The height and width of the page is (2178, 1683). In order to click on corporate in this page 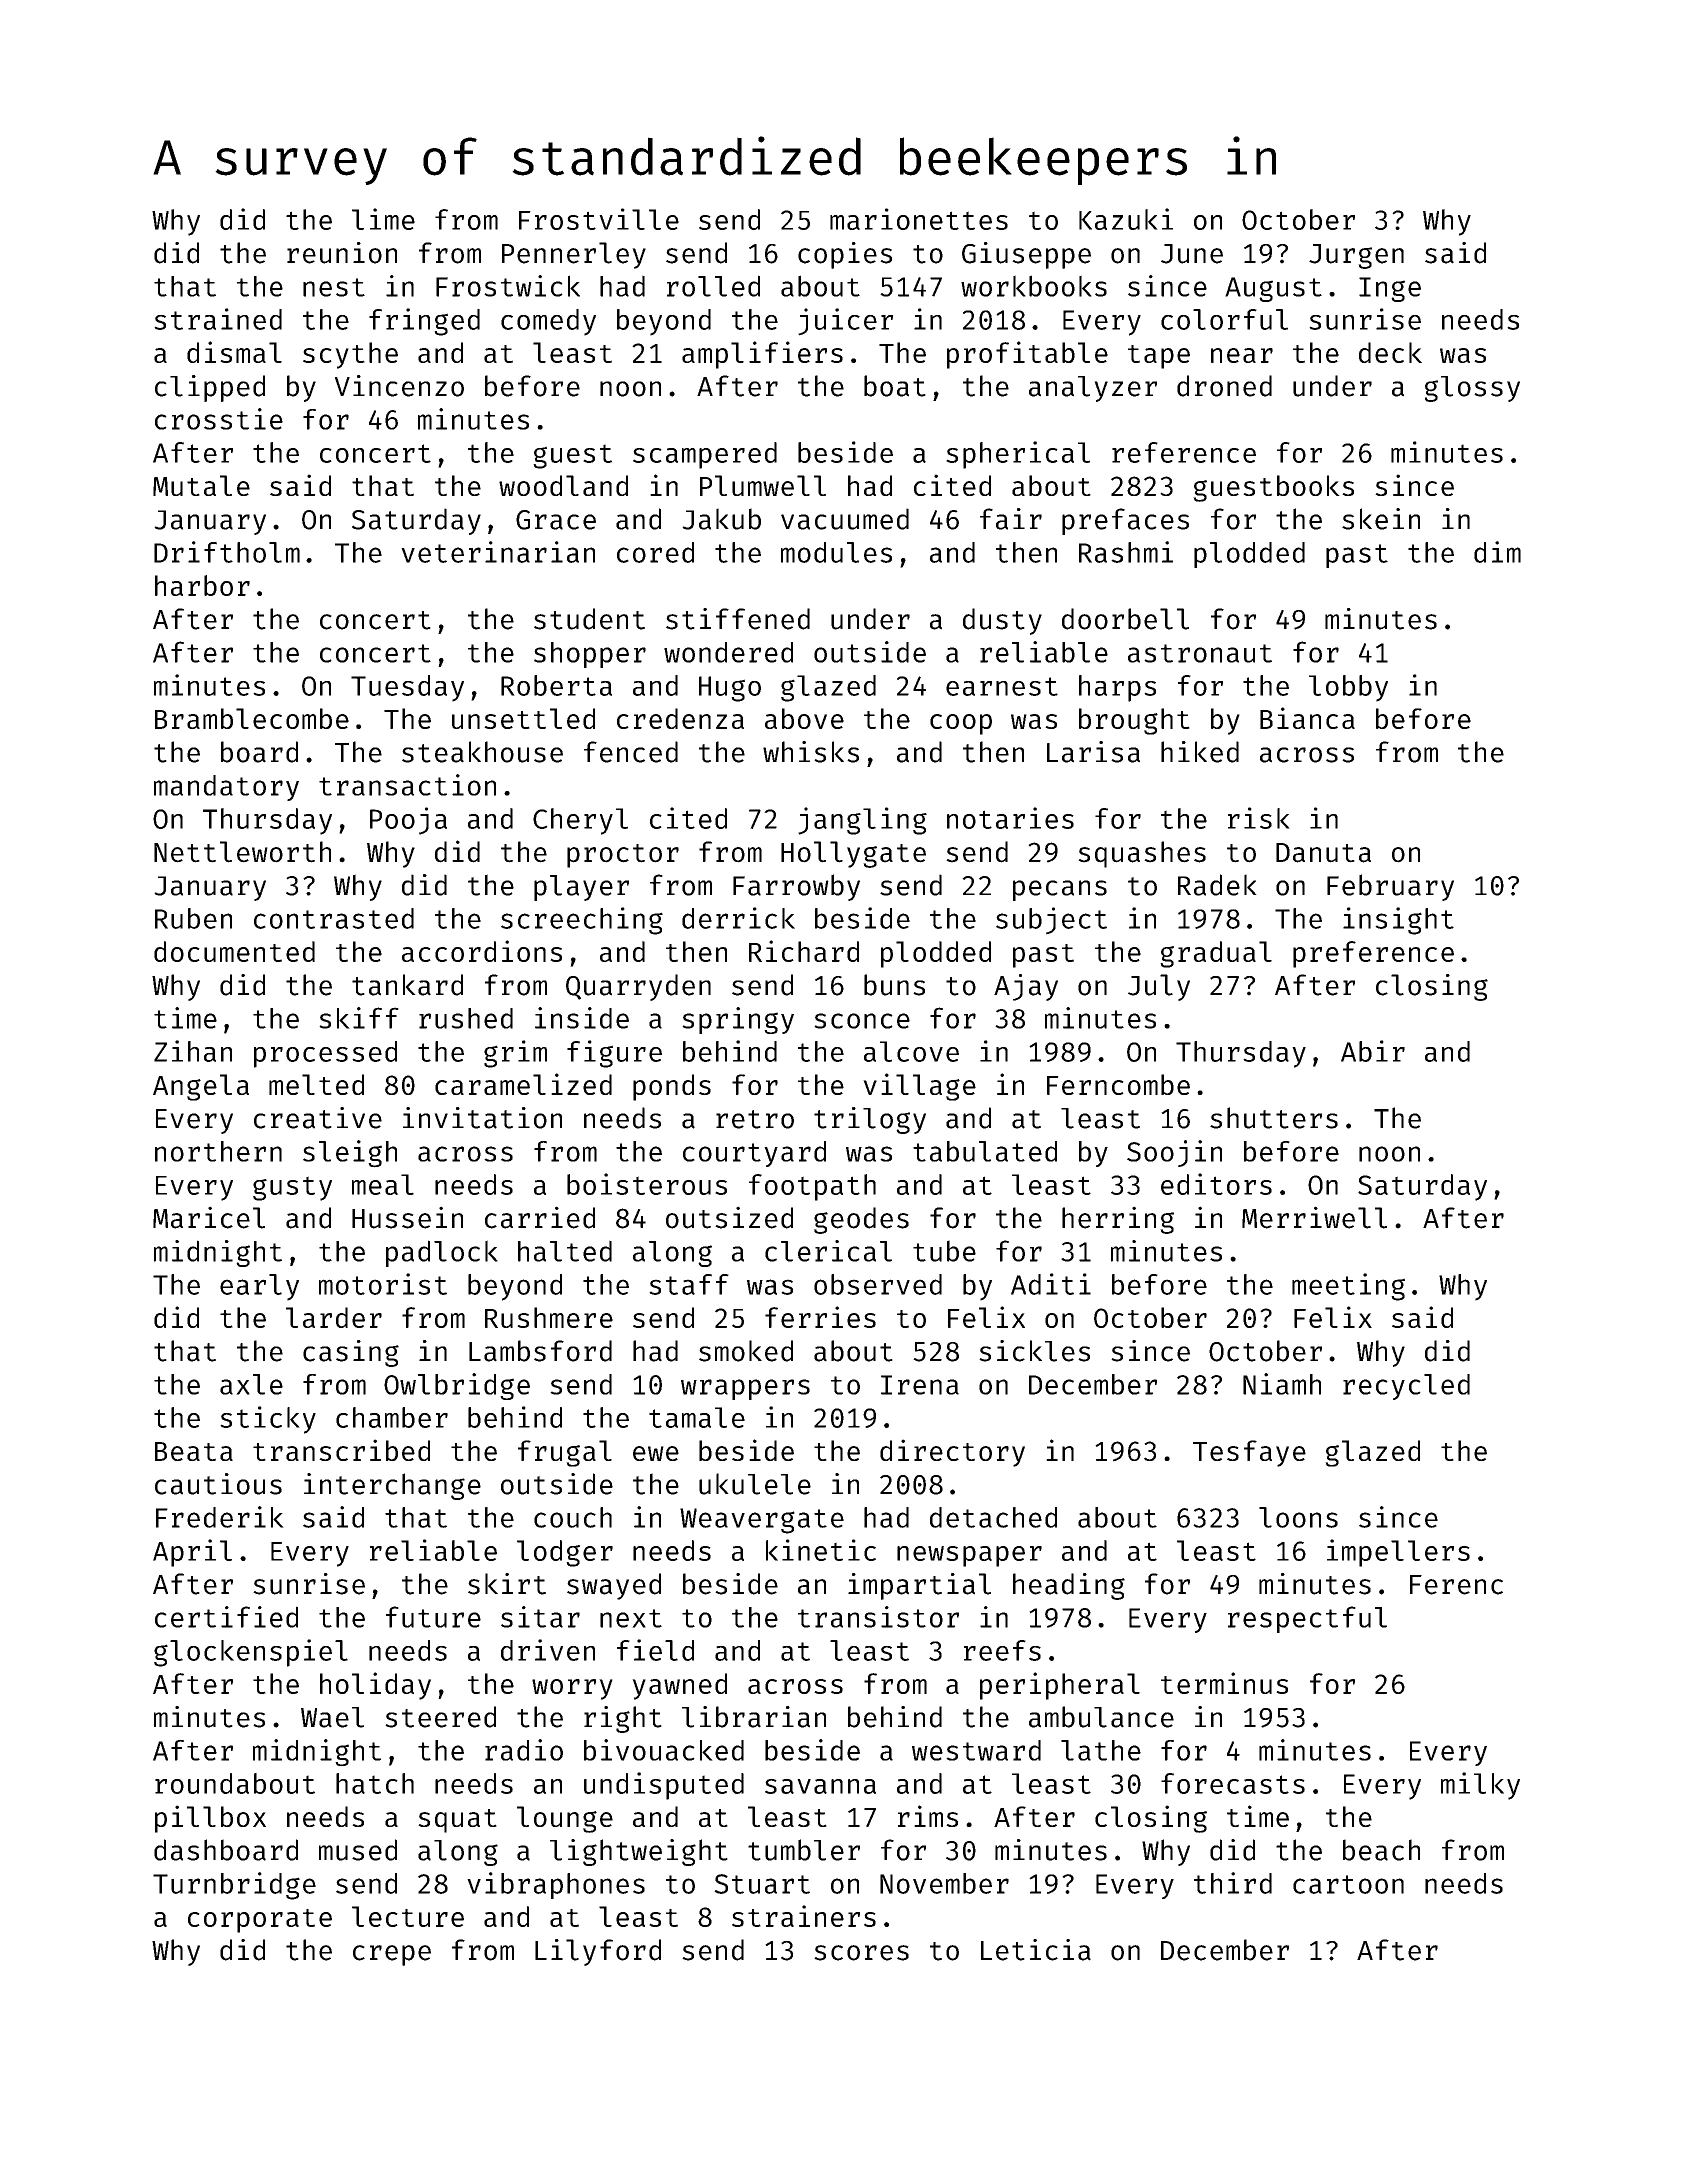, I will do `click(260, 1921)`.
